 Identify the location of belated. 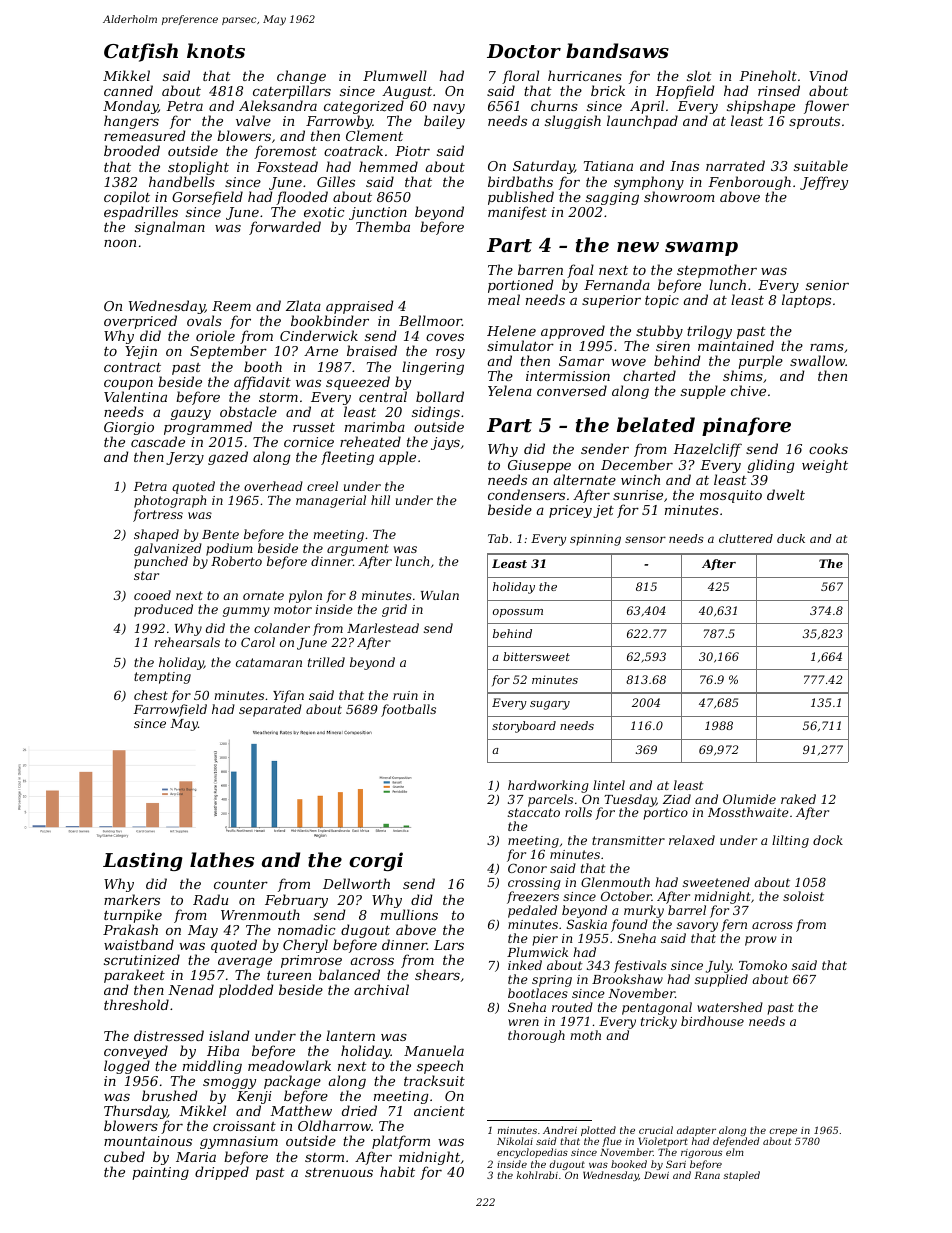
(656, 424).
